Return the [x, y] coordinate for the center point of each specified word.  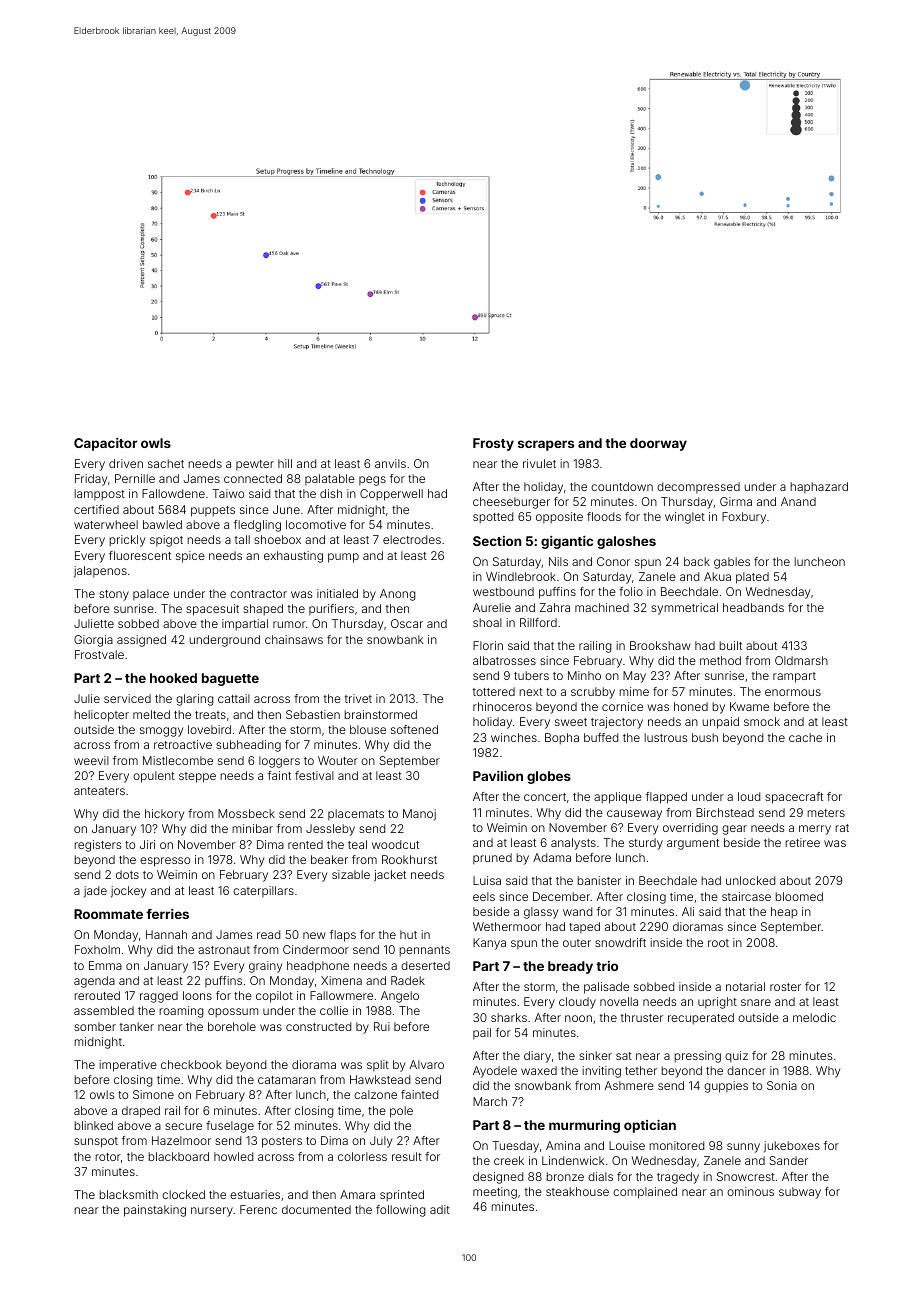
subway [800, 1193]
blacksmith [128, 1194]
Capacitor [105, 444]
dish [331, 493]
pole [401, 1112]
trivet [358, 698]
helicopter [101, 716]
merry [815, 830]
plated [752, 578]
